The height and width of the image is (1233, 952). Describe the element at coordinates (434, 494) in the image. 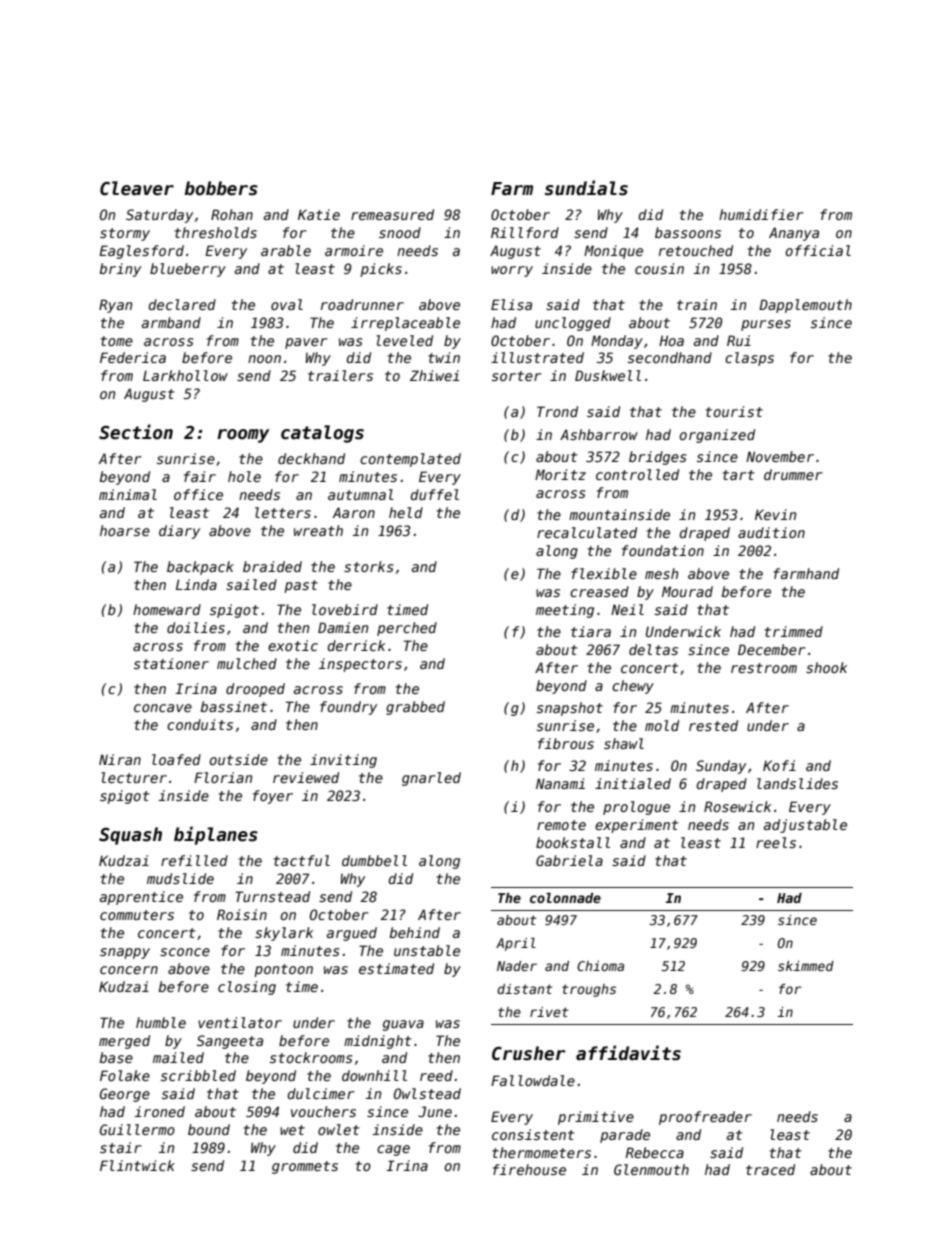

I see `duffel` at that location.
